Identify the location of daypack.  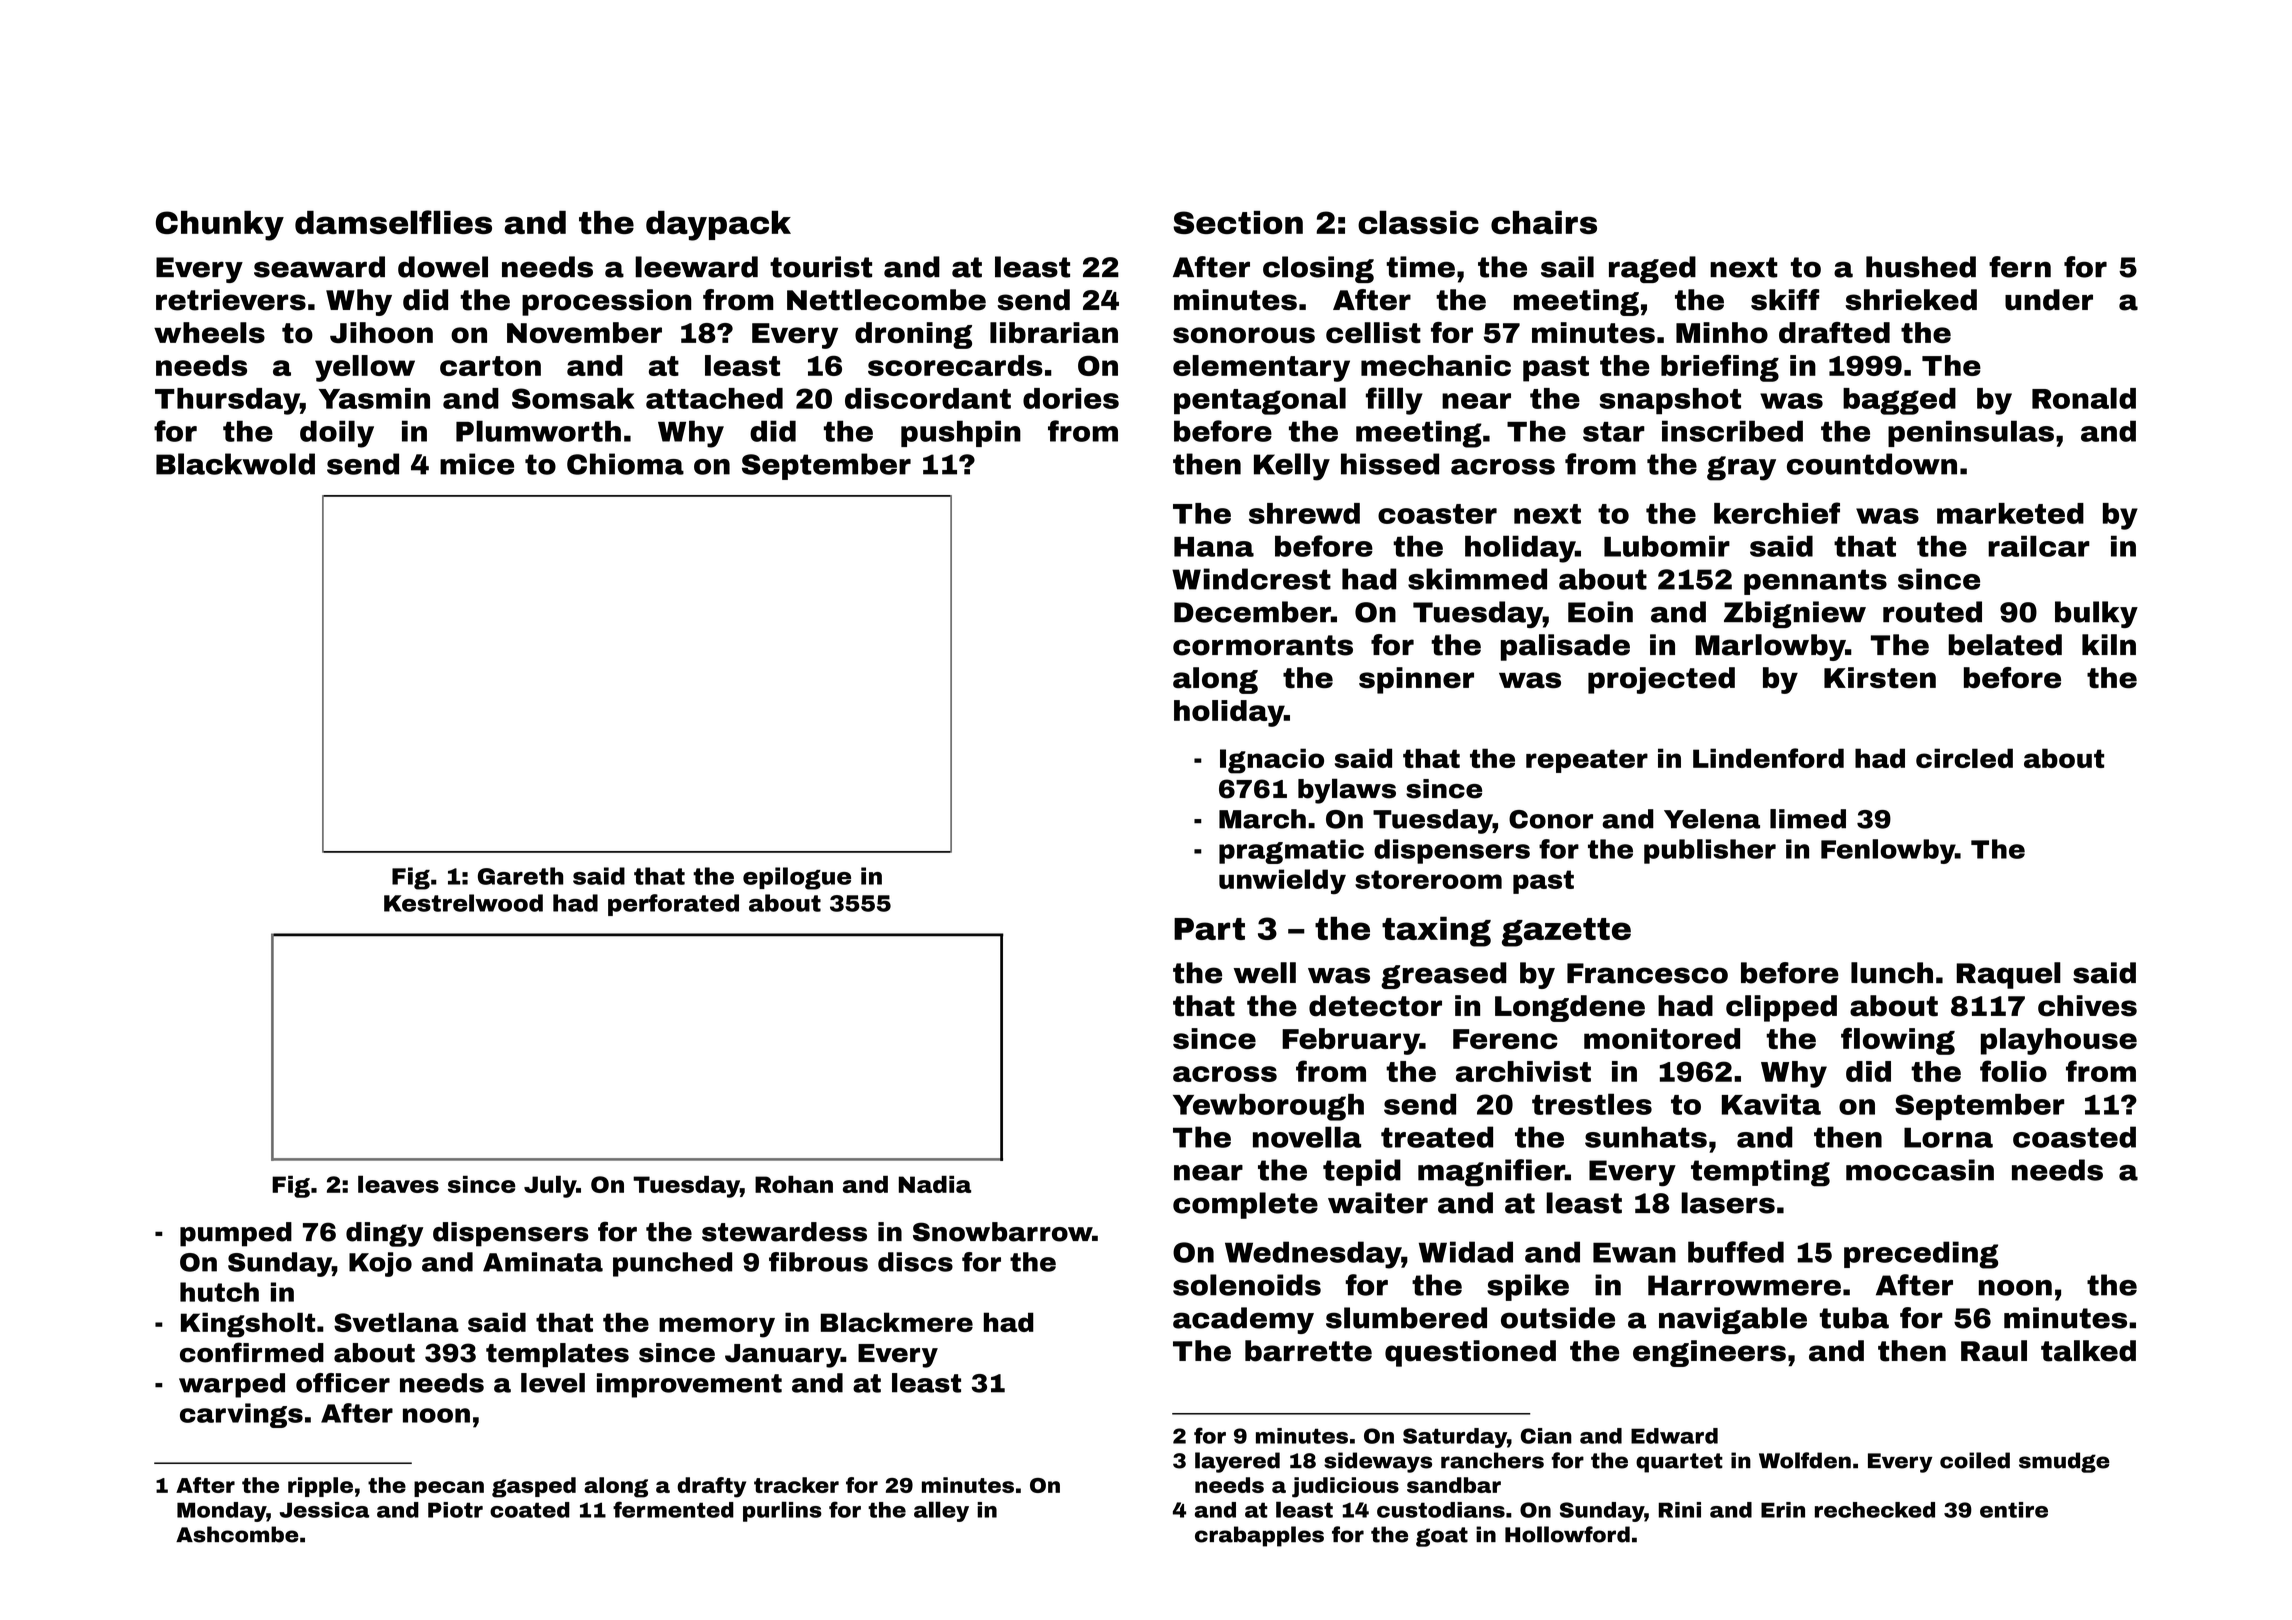
(718, 226).
